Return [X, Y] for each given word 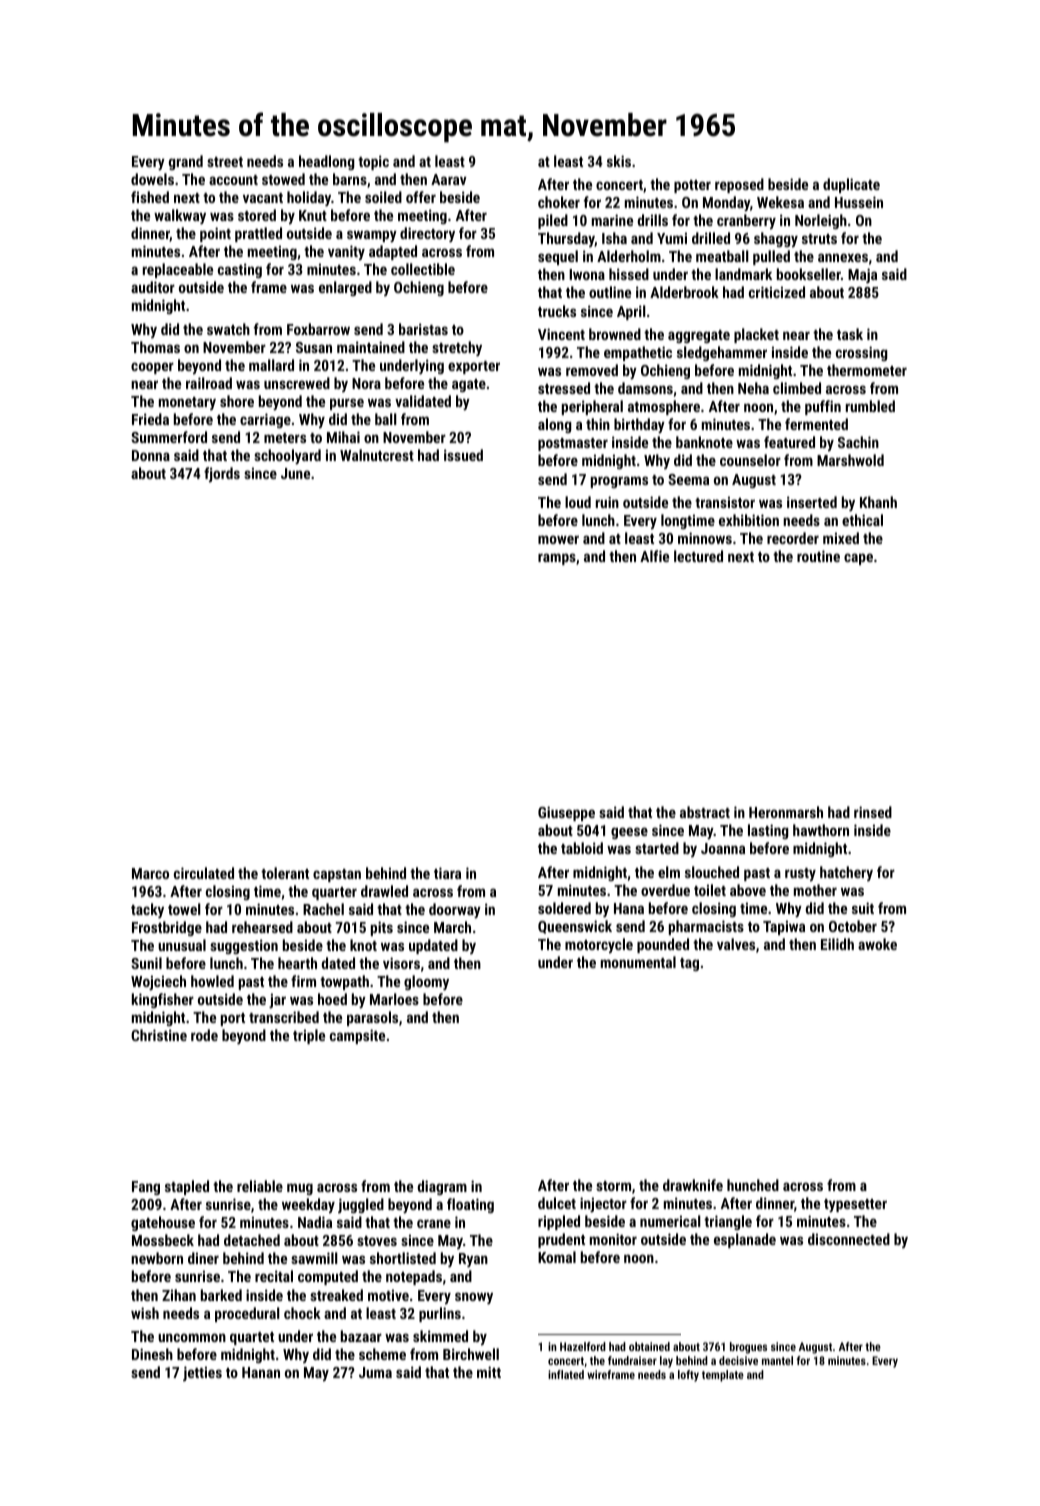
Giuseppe [566, 813]
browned [615, 334]
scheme [382, 1354]
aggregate [699, 336]
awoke [877, 944]
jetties [202, 1374]
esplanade [745, 1240]
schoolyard [287, 457]
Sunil [146, 963]
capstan [337, 875]
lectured [698, 556]
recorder [793, 538]
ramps [557, 559]
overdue [665, 890]
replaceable [178, 270]
